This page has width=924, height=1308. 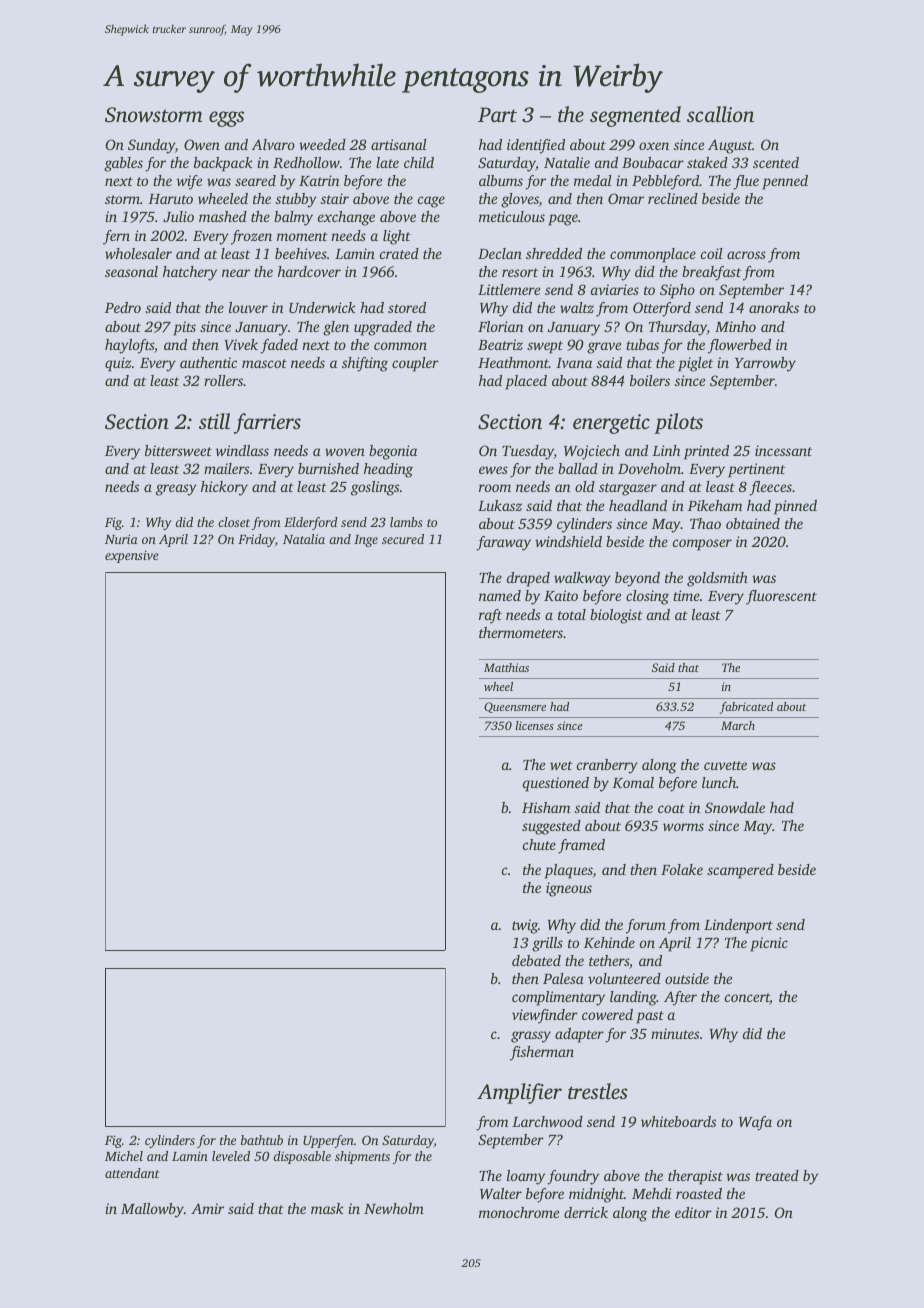 What do you see at coordinates (515, 707) in the page?
I see `Queensmere` at bounding box center [515, 707].
